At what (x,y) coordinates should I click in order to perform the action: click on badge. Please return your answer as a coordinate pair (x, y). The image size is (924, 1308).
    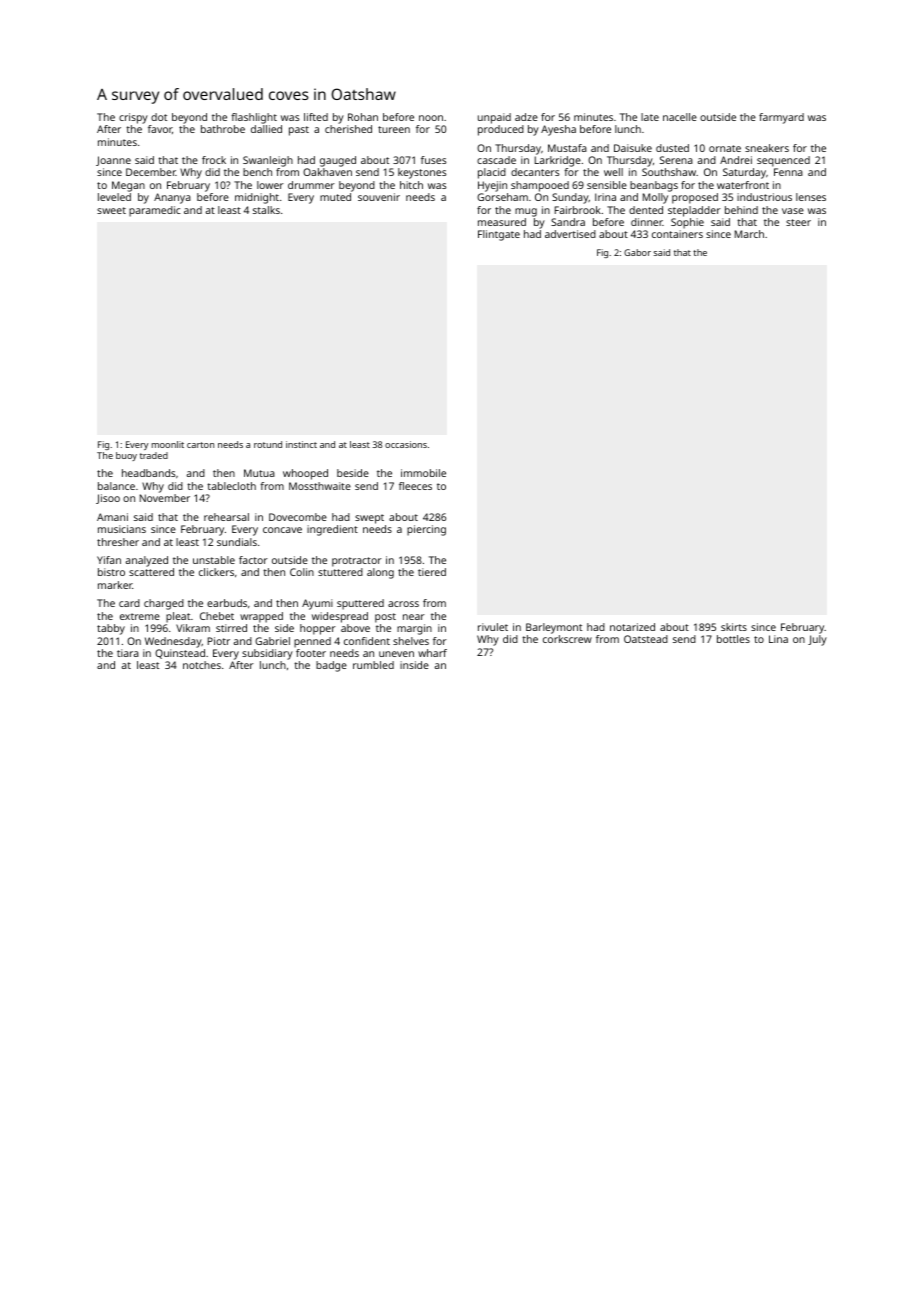
    Looking at the image, I should click on (331, 666).
